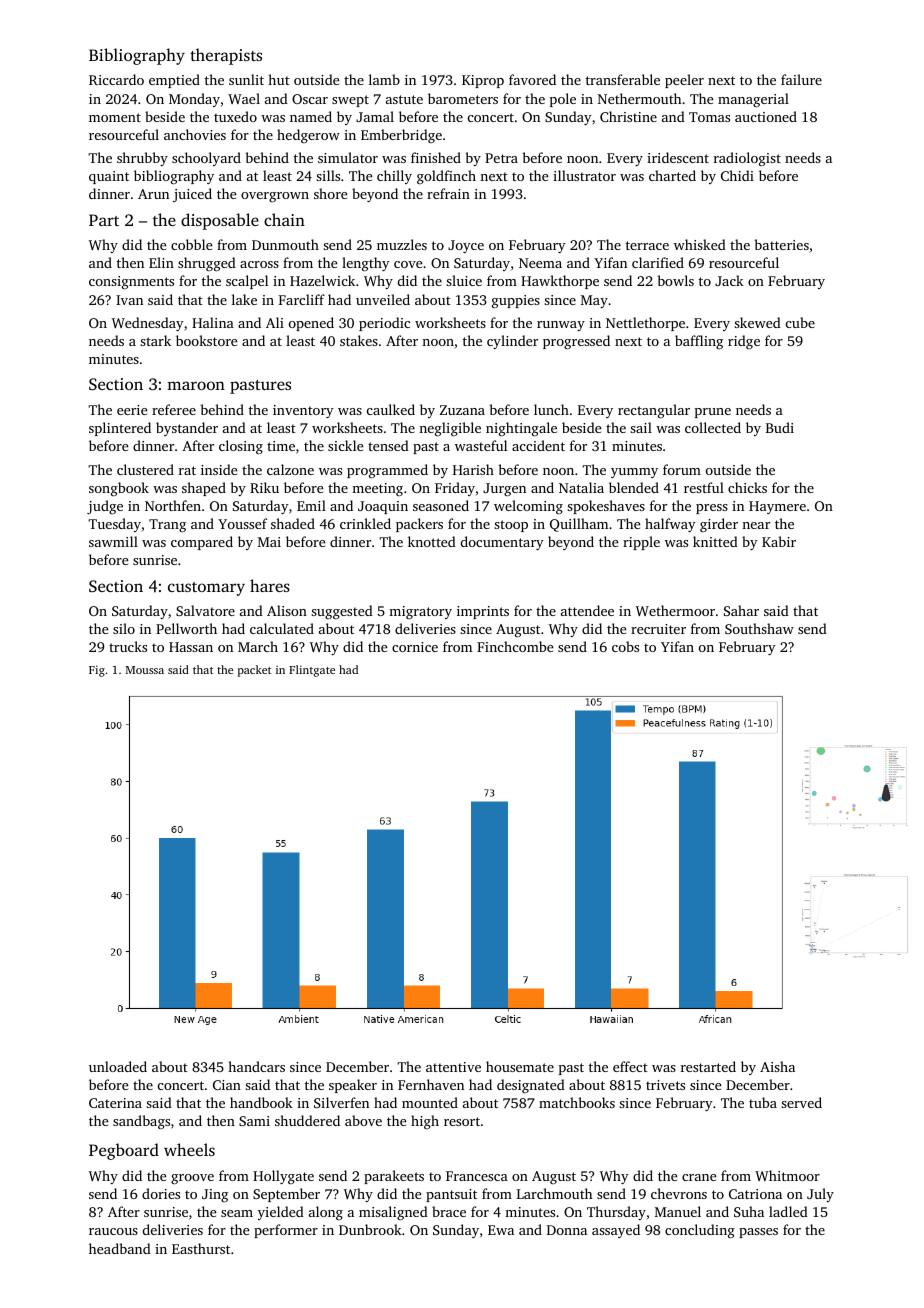 Image resolution: width=924 pixels, height=1308 pixels. I want to click on yielded, so click(281, 1213).
